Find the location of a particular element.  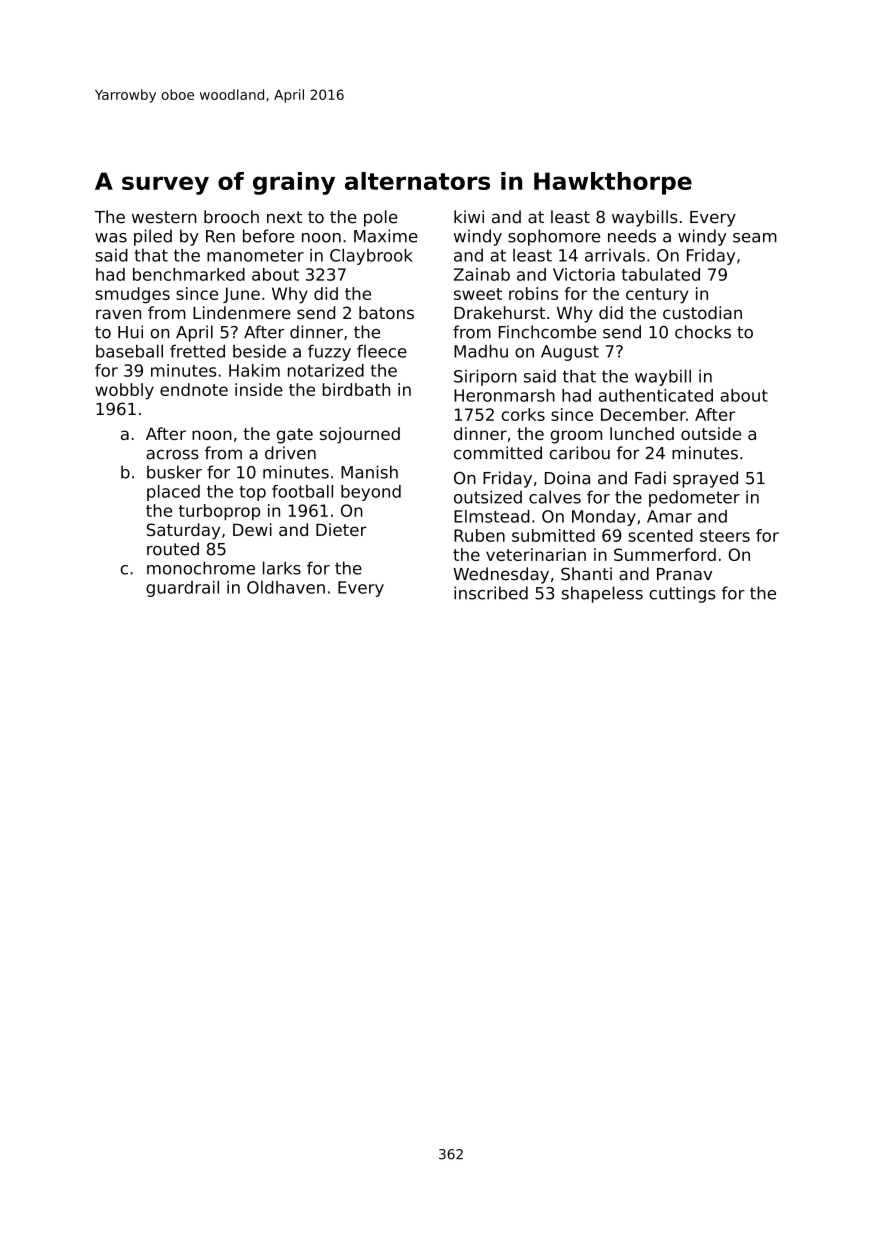

Lindenmere is located at coordinates (242, 312).
